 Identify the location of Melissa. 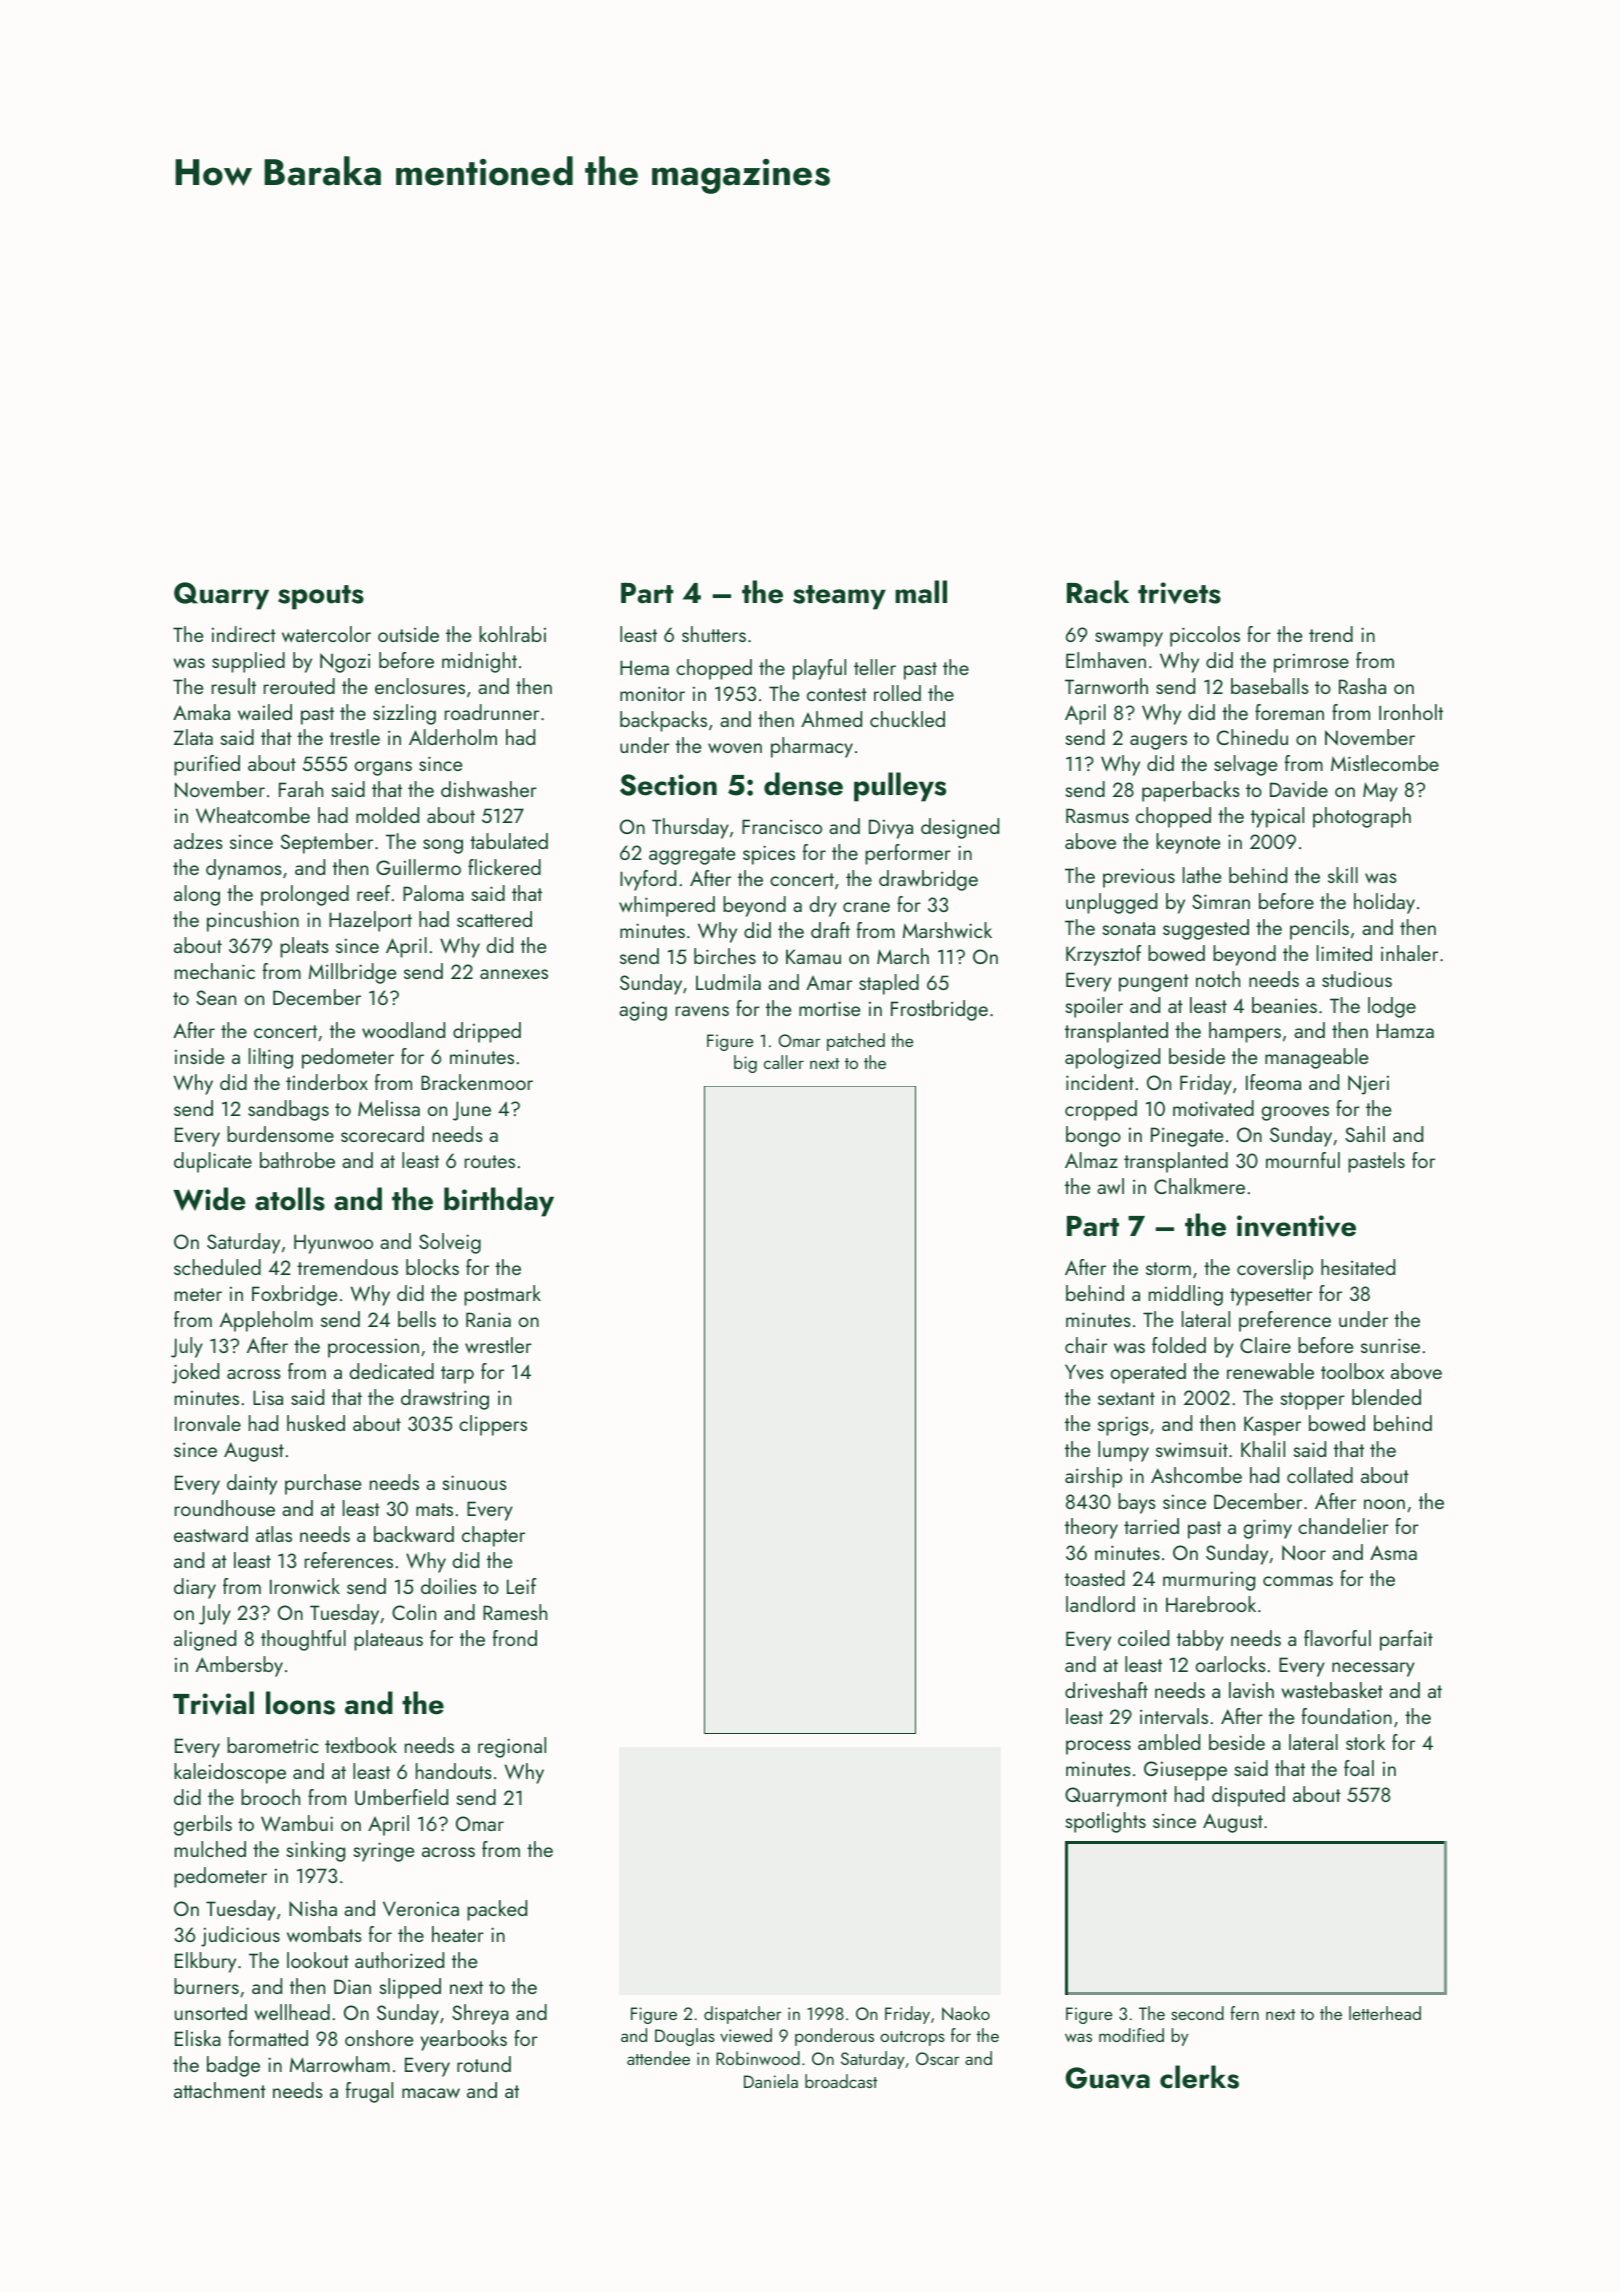
(389, 1108).
